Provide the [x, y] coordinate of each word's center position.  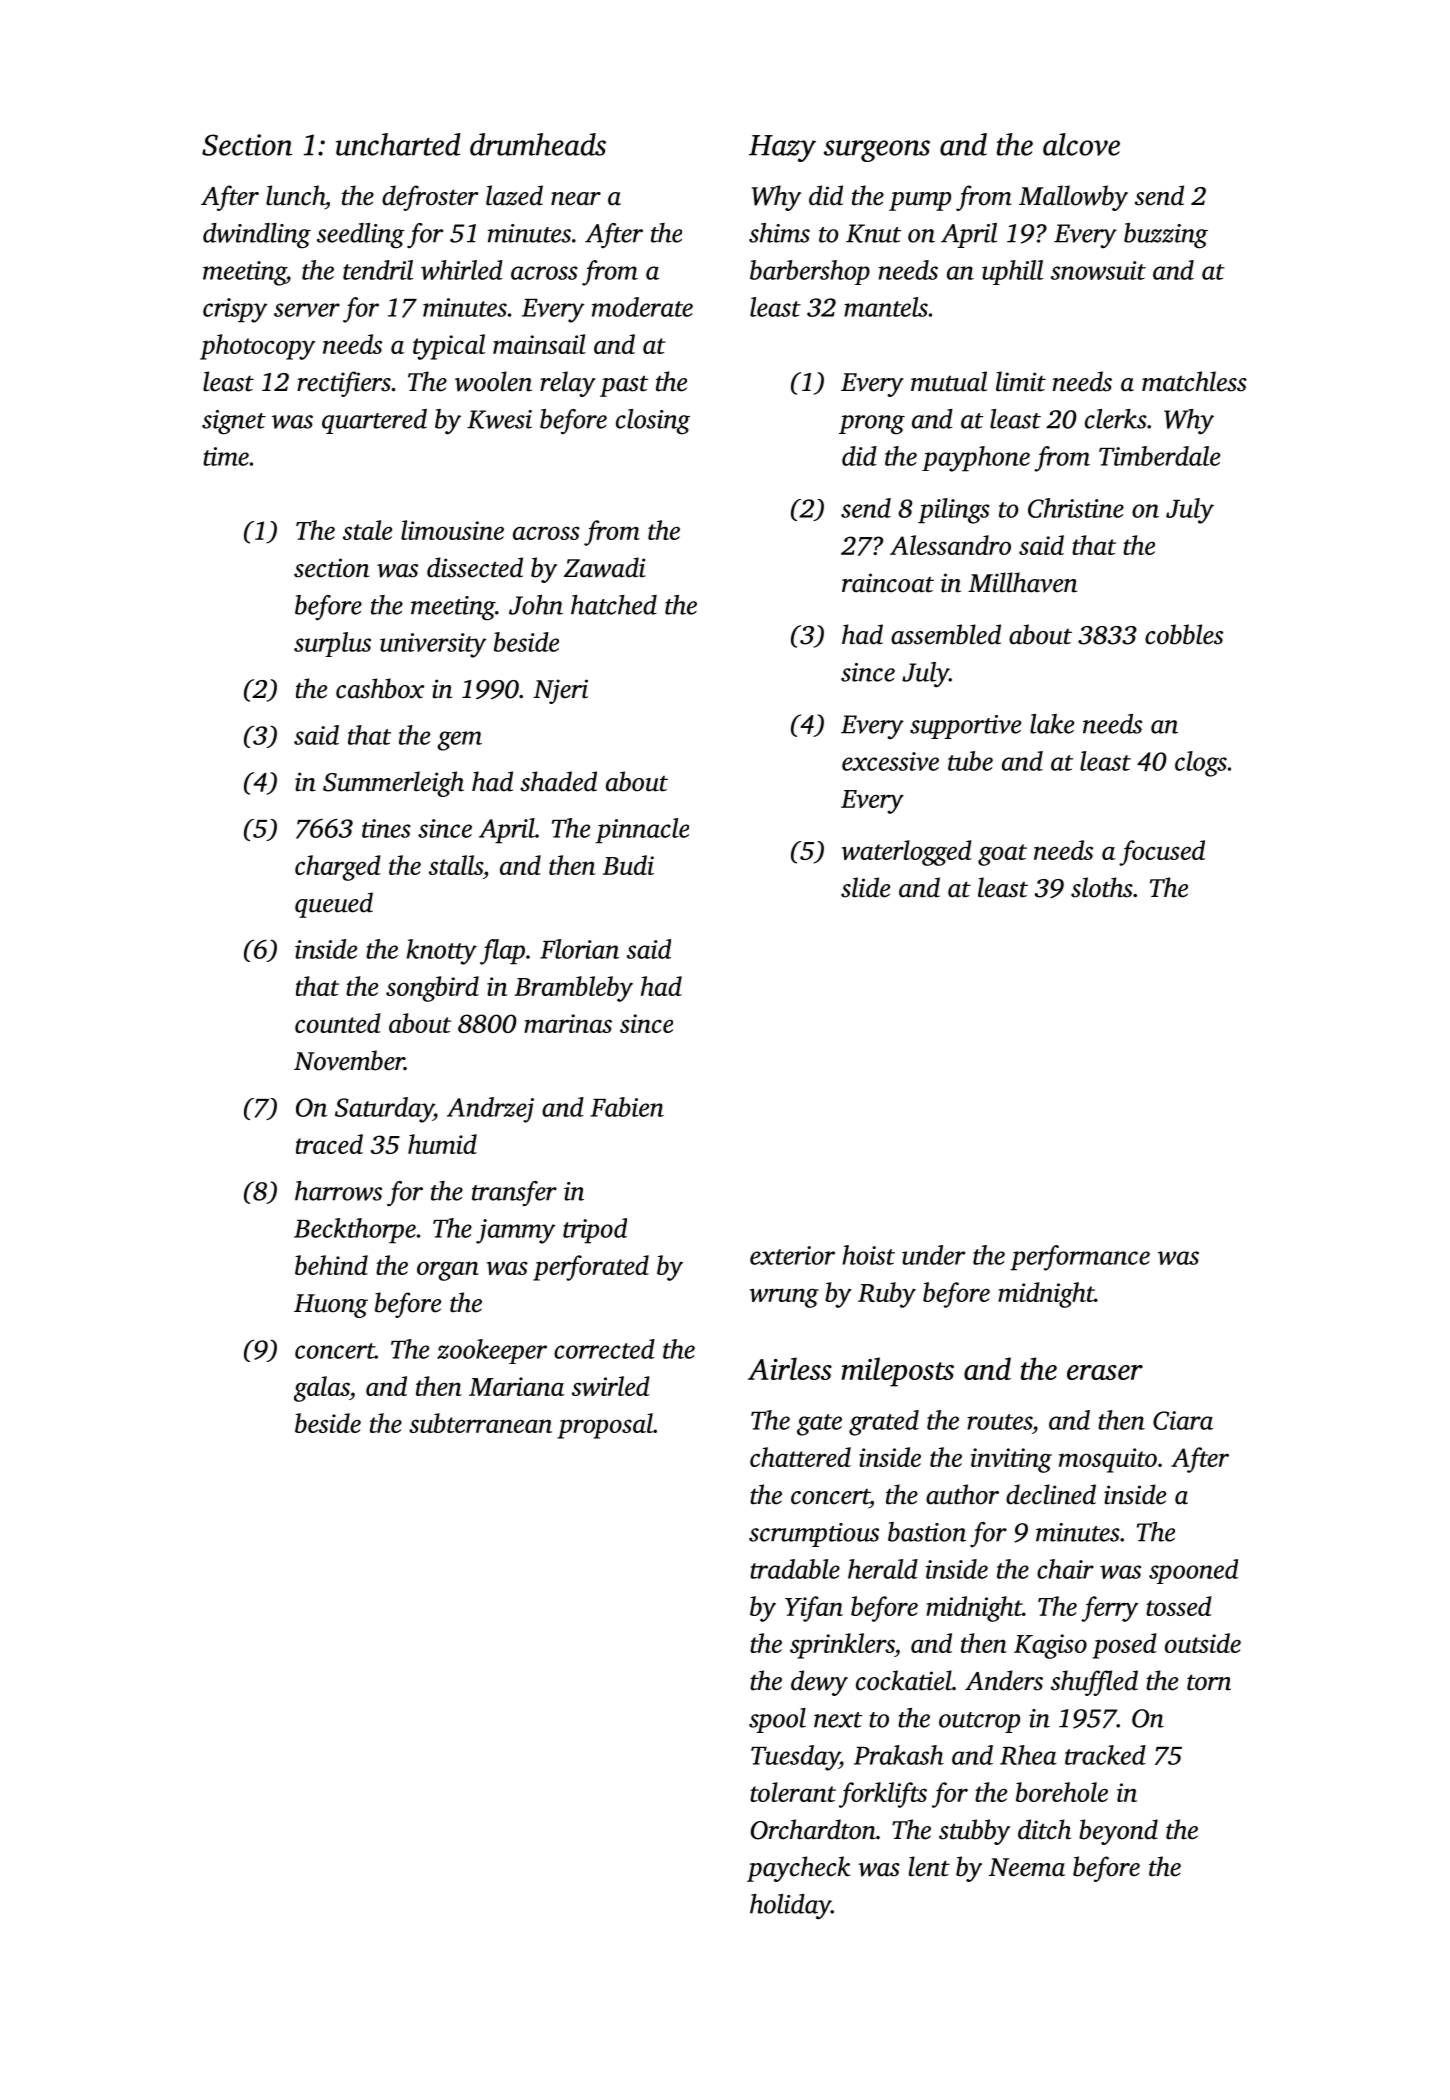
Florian [579, 949]
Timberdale [1159, 456]
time [226, 456]
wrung [784, 1298]
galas [321, 1389]
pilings [954, 511]
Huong [331, 1306]
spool [777, 1720]
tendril [378, 270]
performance [1080, 1258]
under [933, 1255]
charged [338, 868]
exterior [792, 1255]
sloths [1102, 887]
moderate [642, 307]
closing [653, 422]
